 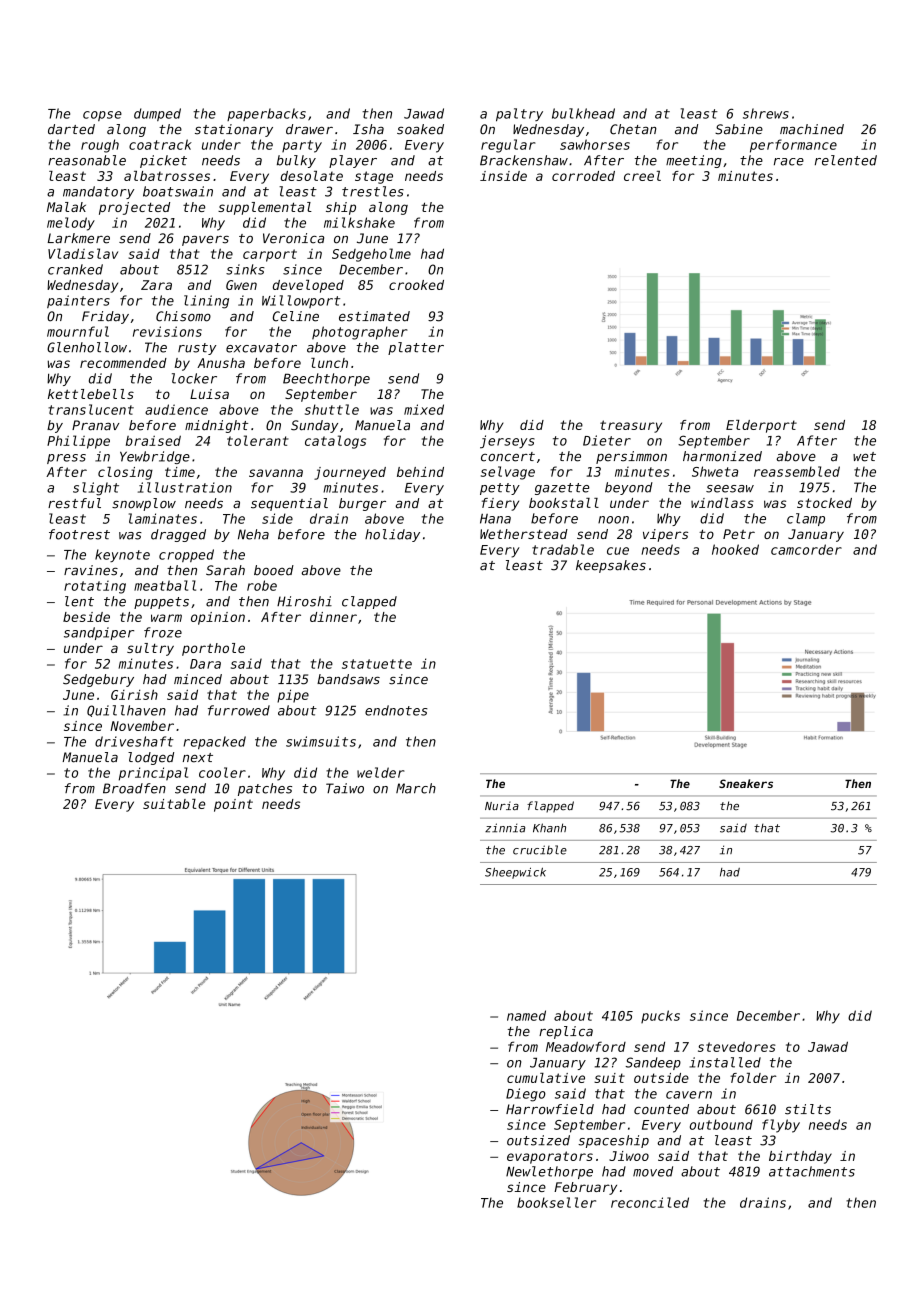 I want to click on keepsakes, so click(x=611, y=566).
